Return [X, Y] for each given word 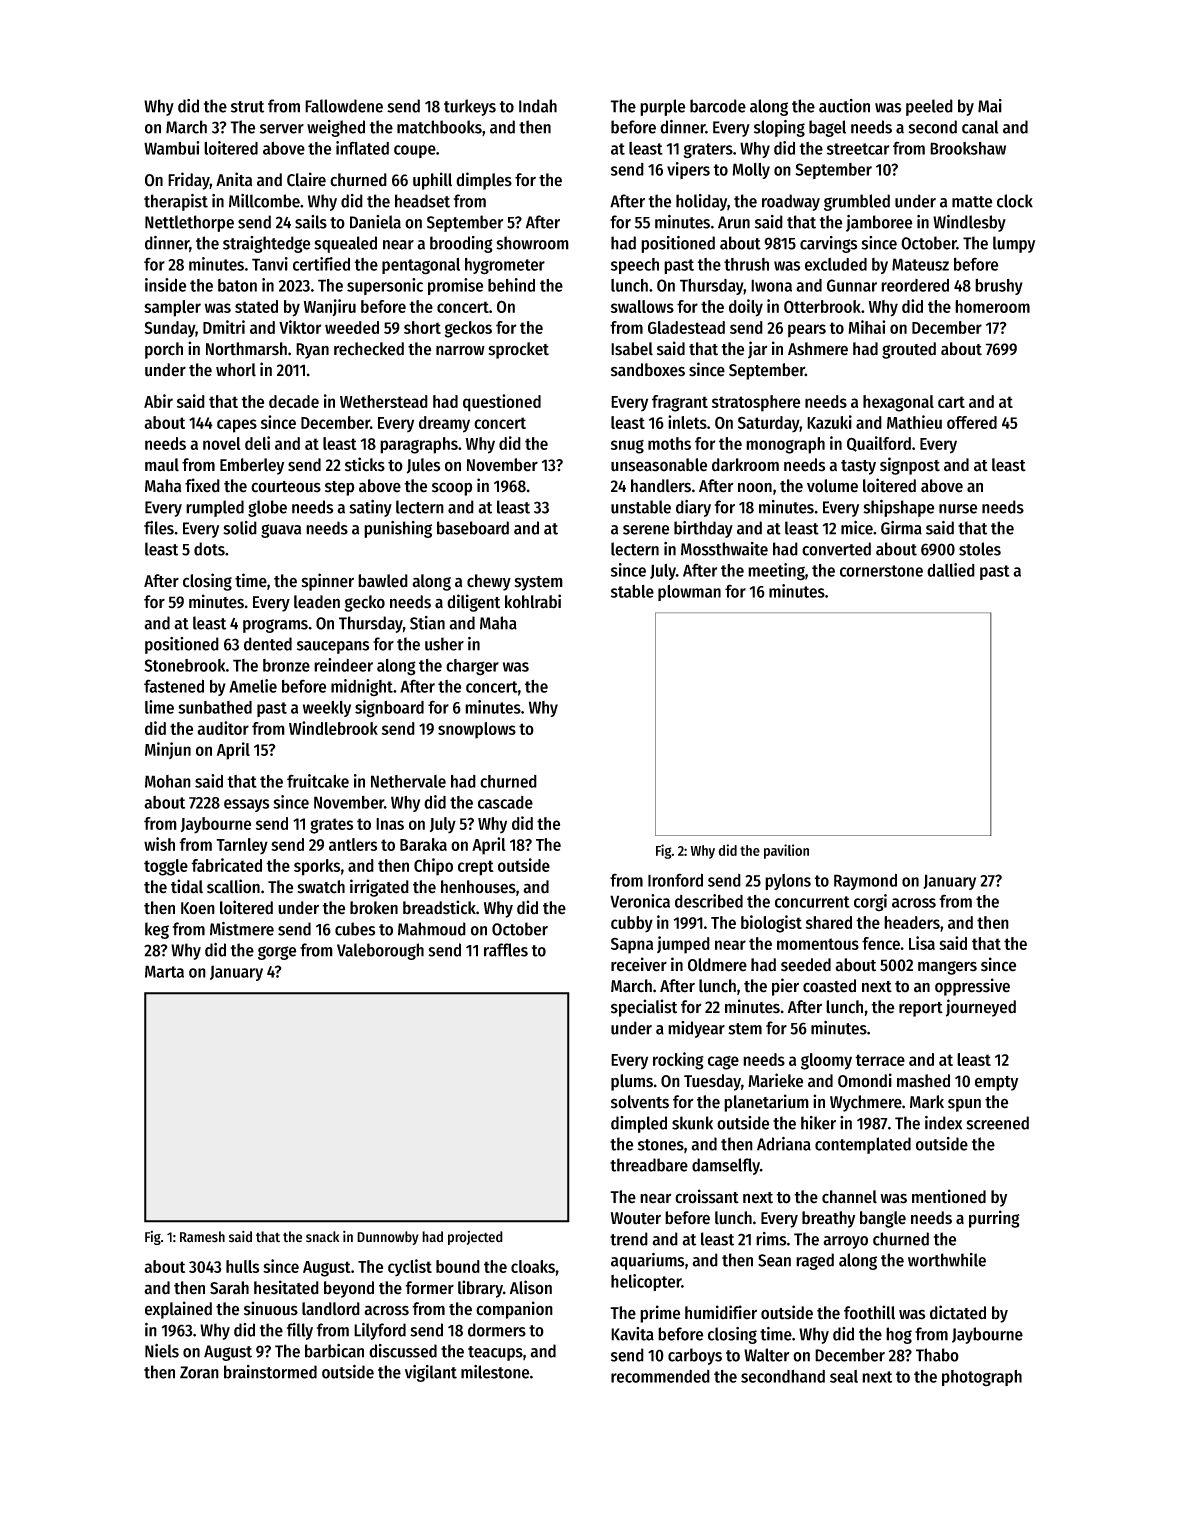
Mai [990, 106]
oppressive [972, 987]
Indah [538, 106]
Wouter [636, 1218]
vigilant [431, 1373]
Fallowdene [344, 106]
